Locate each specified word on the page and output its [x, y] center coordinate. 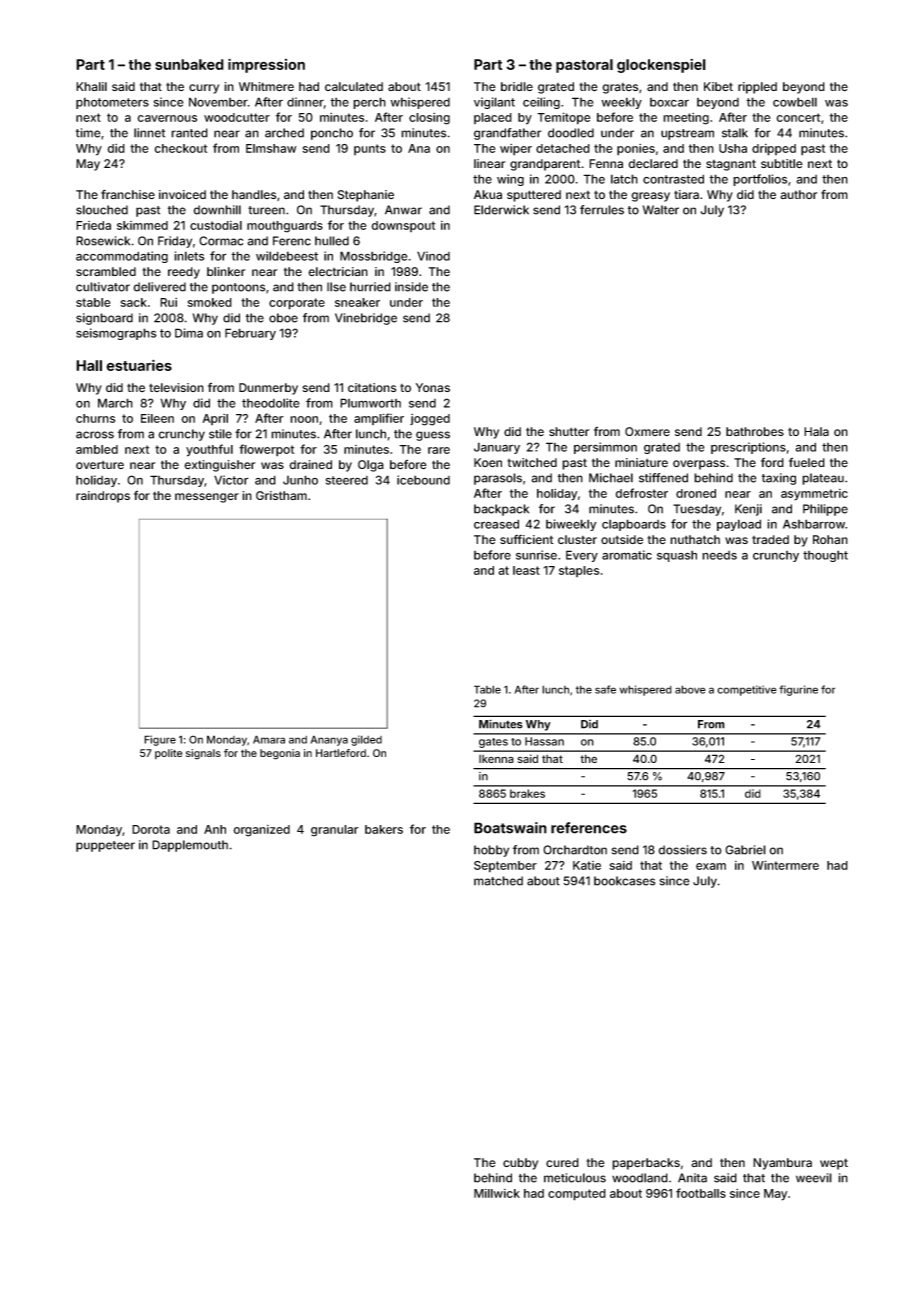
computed [577, 1195]
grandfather [507, 134]
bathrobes [755, 431]
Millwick [497, 1193]
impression [266, 65]
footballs [701, 1193]
